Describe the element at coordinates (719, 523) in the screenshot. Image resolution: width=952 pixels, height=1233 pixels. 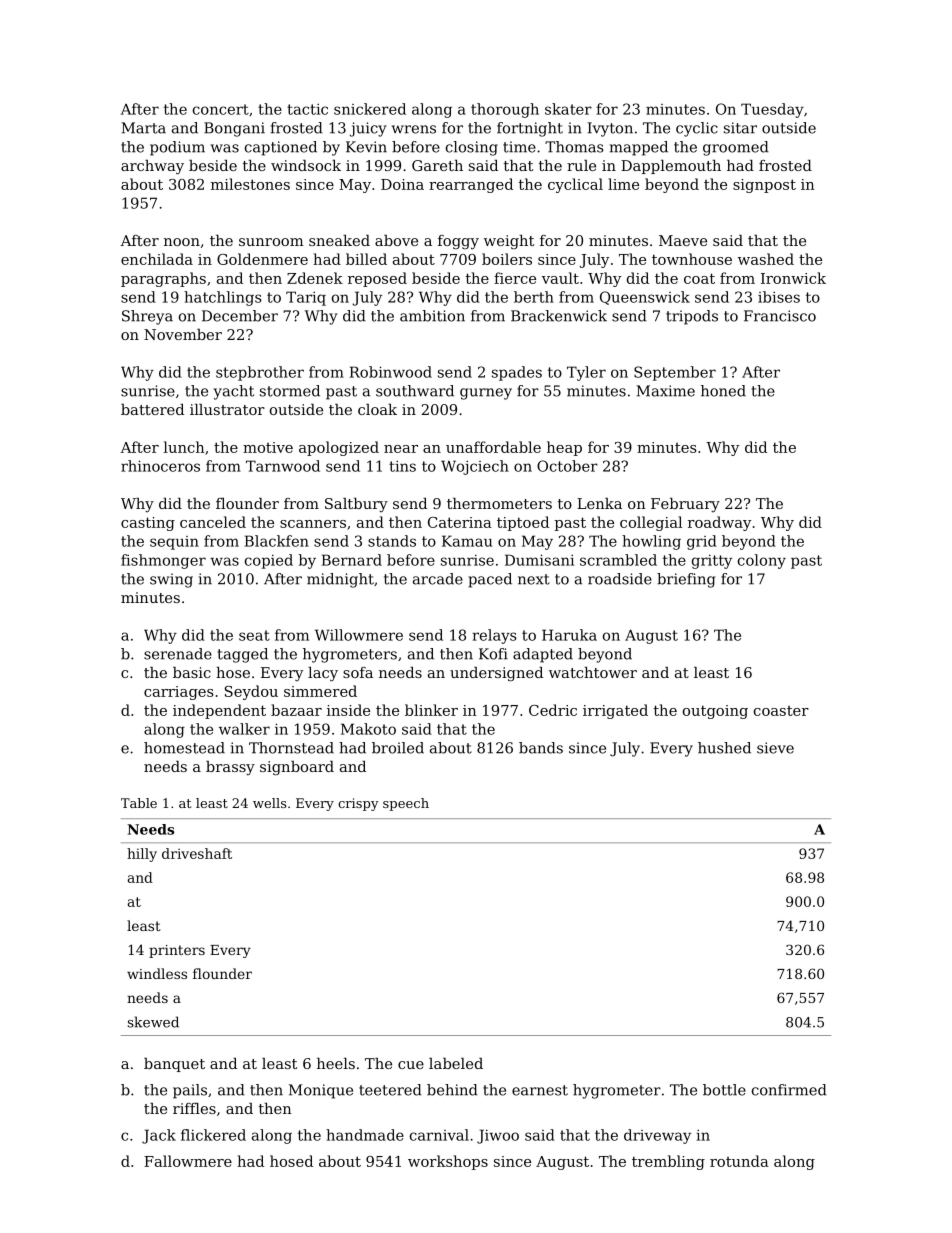
I see `roadway` at that location.
